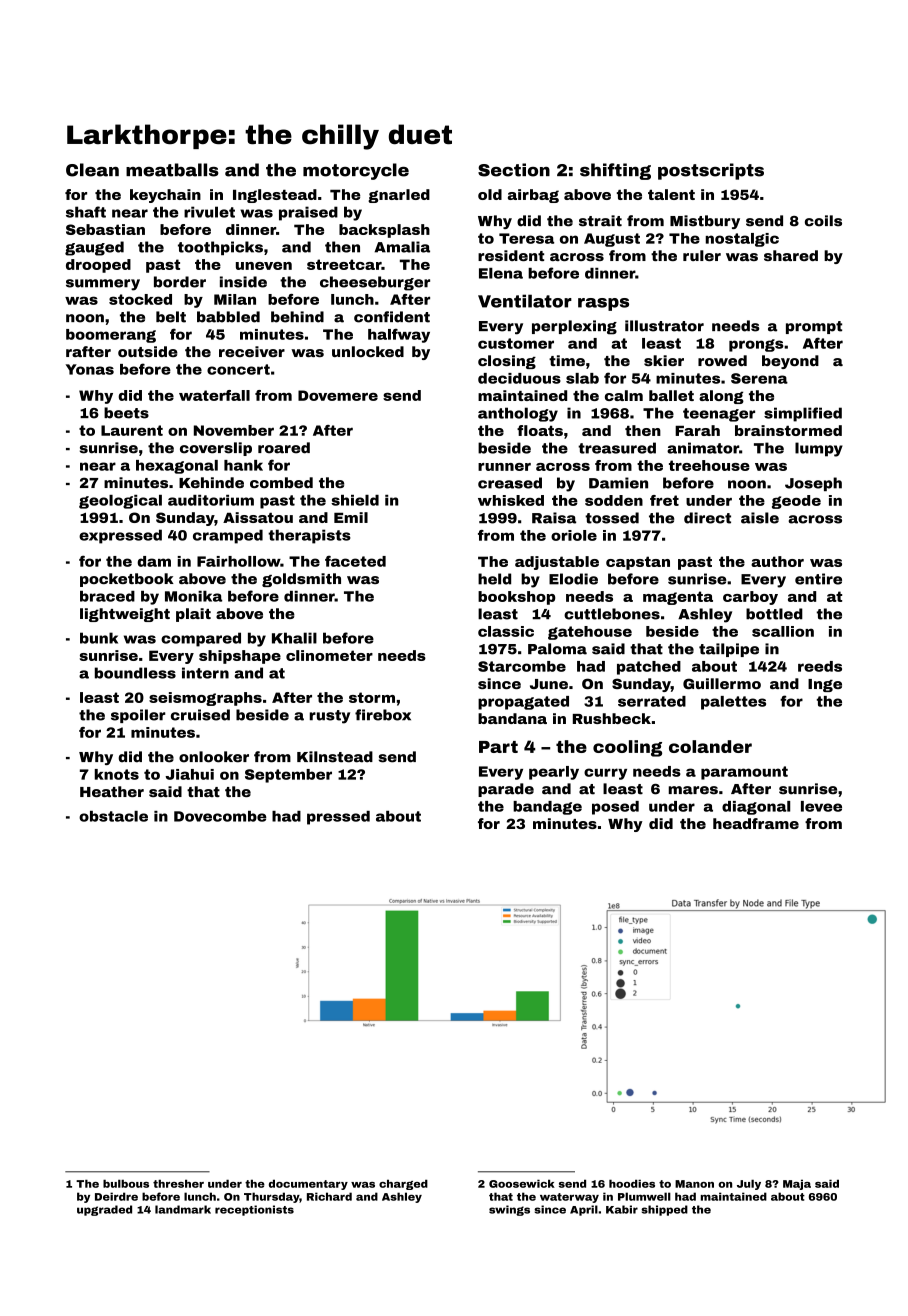 The width and height of the screenshot is (908, 1316). What do you see at coordinates (120, 502) in the screenshot?
I see `geological` at bounding box center [120, 502].
